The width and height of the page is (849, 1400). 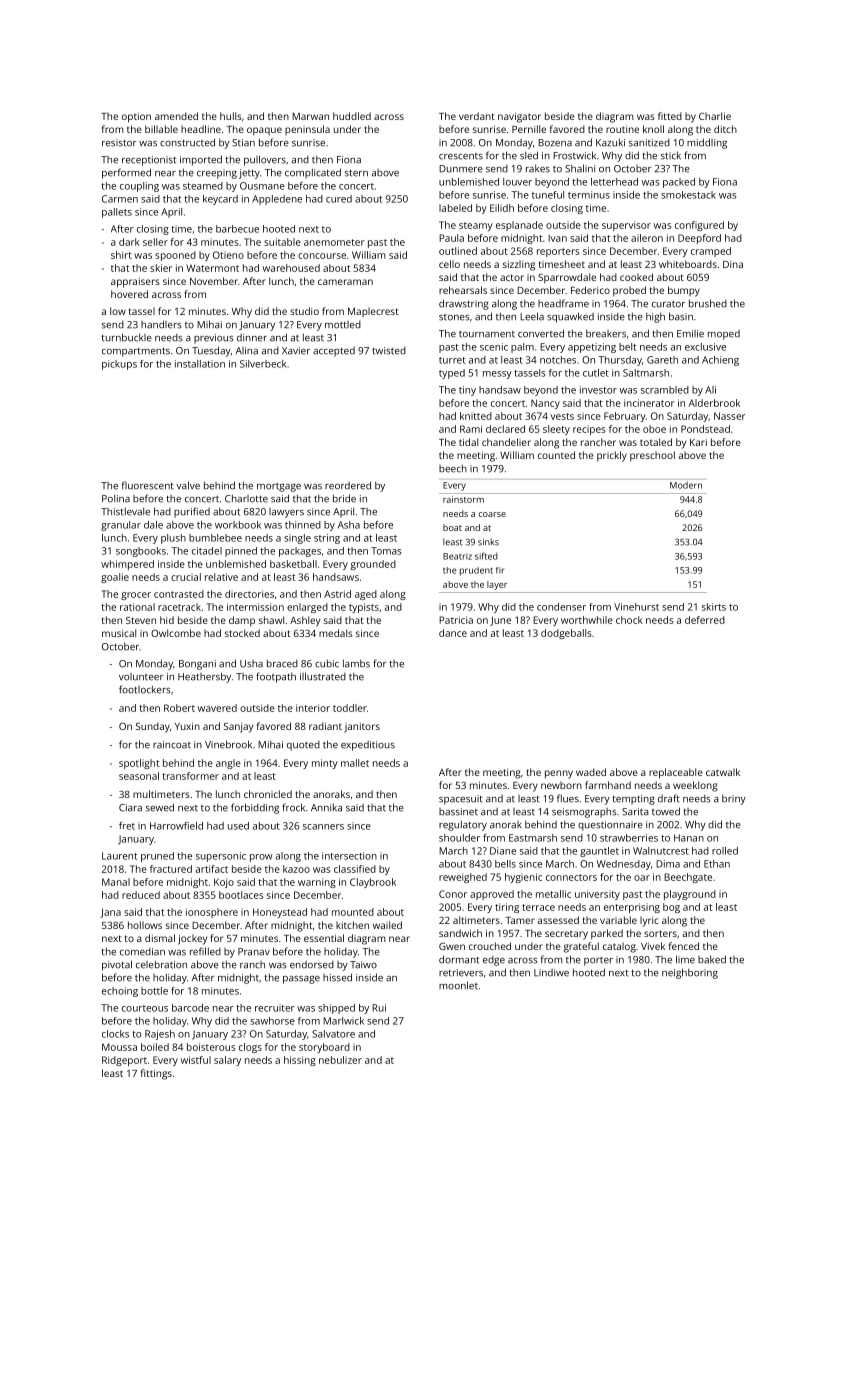 I want to click on mallet, so click(x=355, y=763).
